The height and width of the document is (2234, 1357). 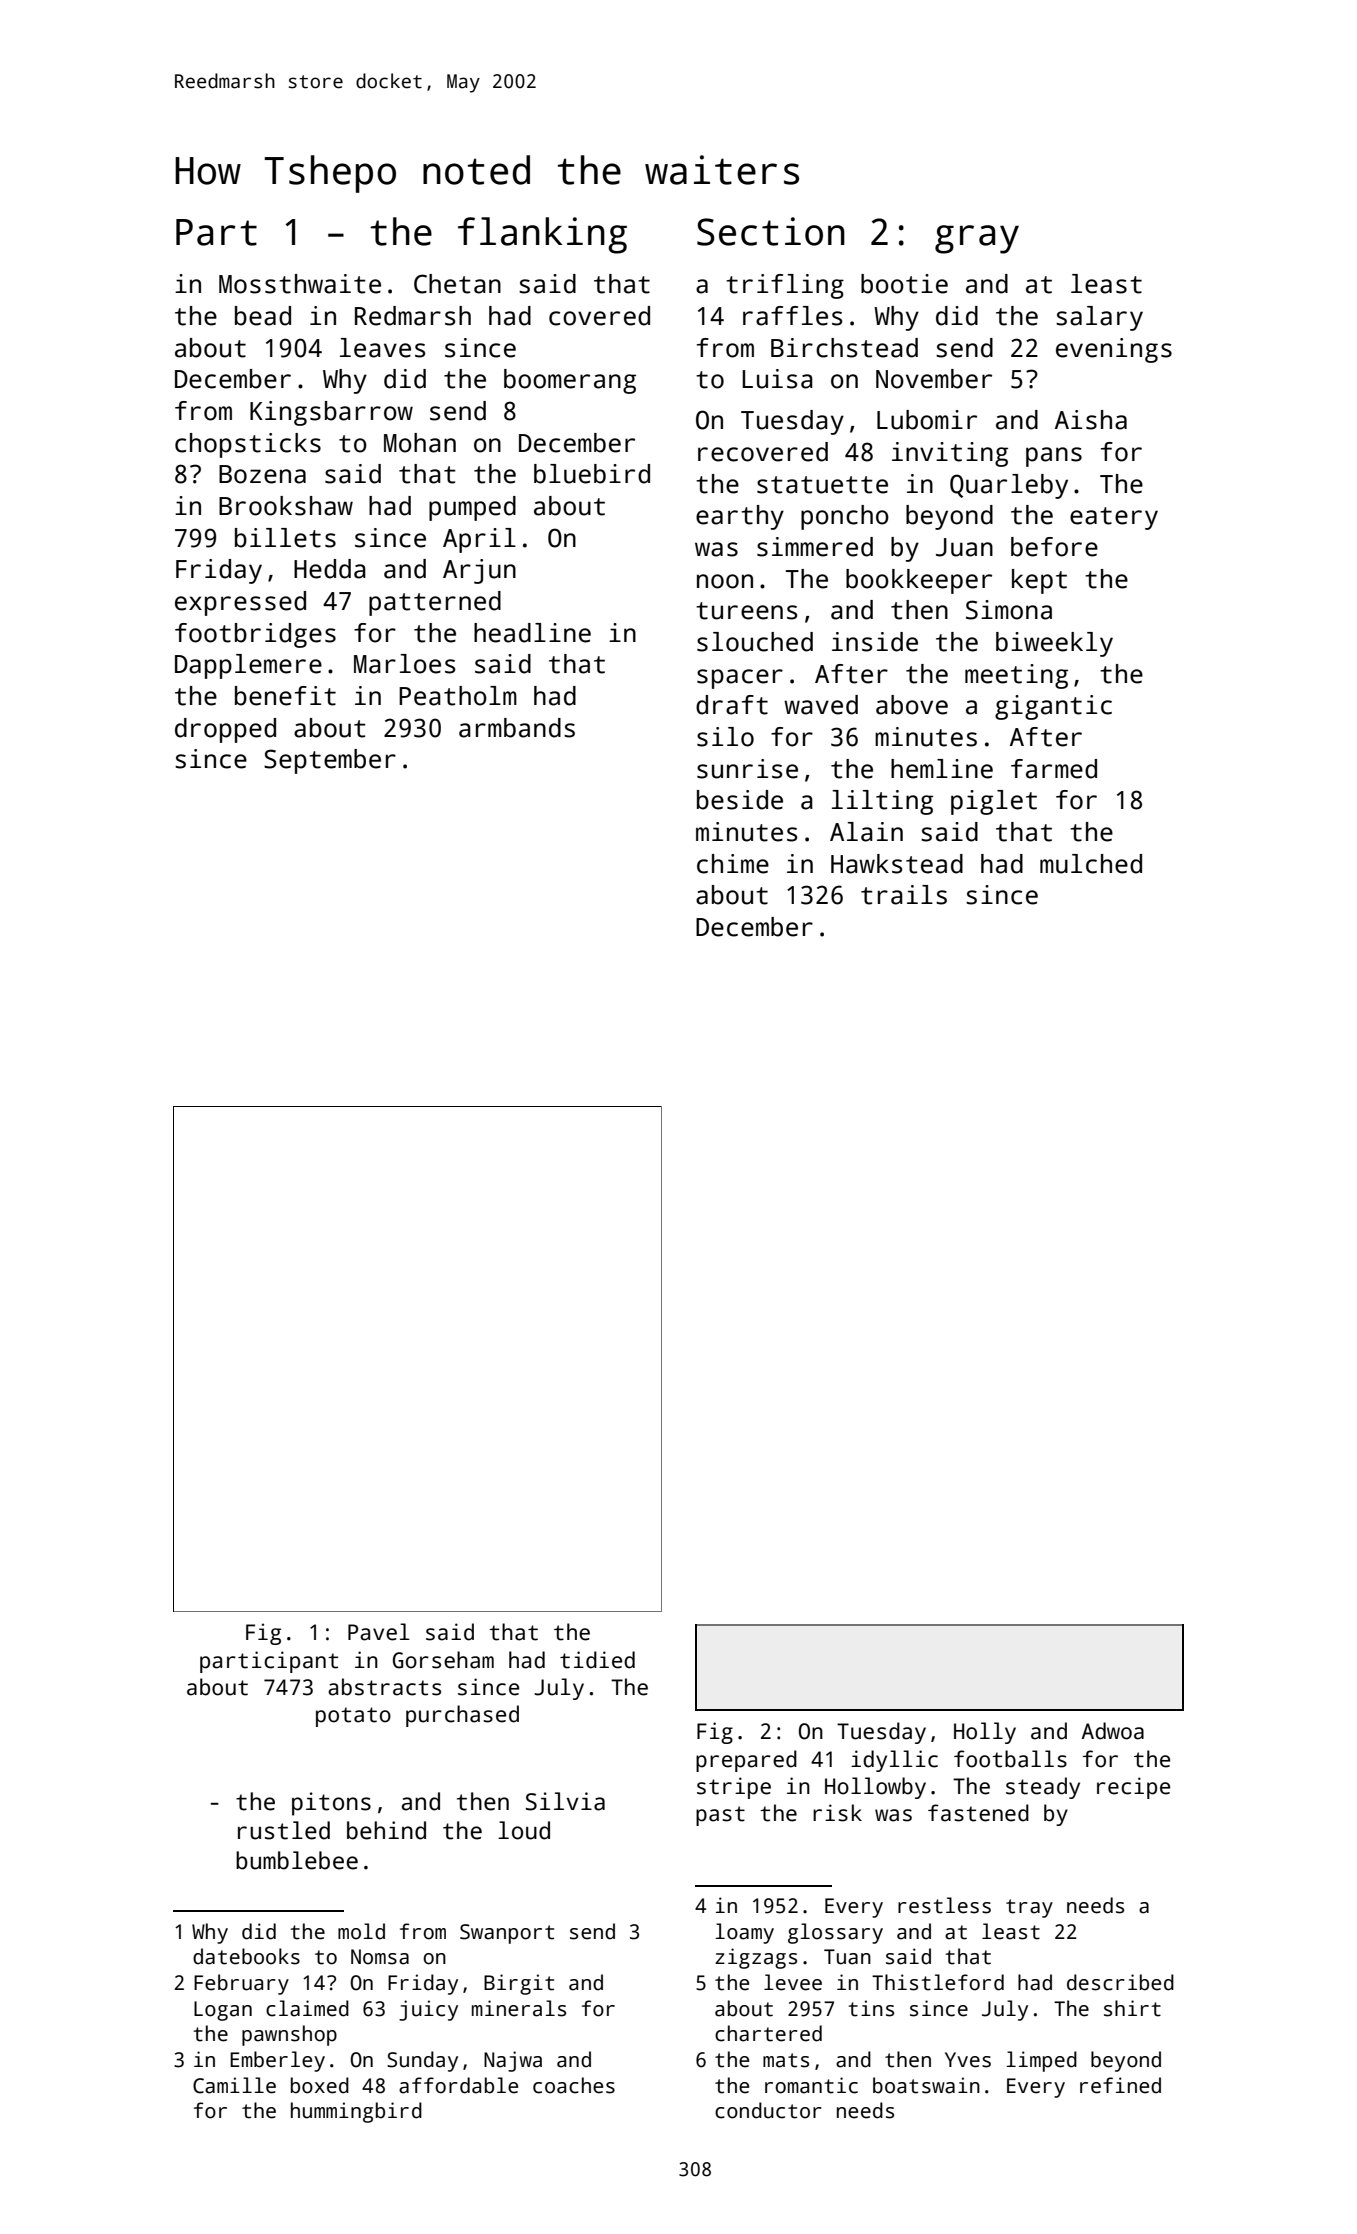 I want to click on silo, so click(x=725, y=737).
